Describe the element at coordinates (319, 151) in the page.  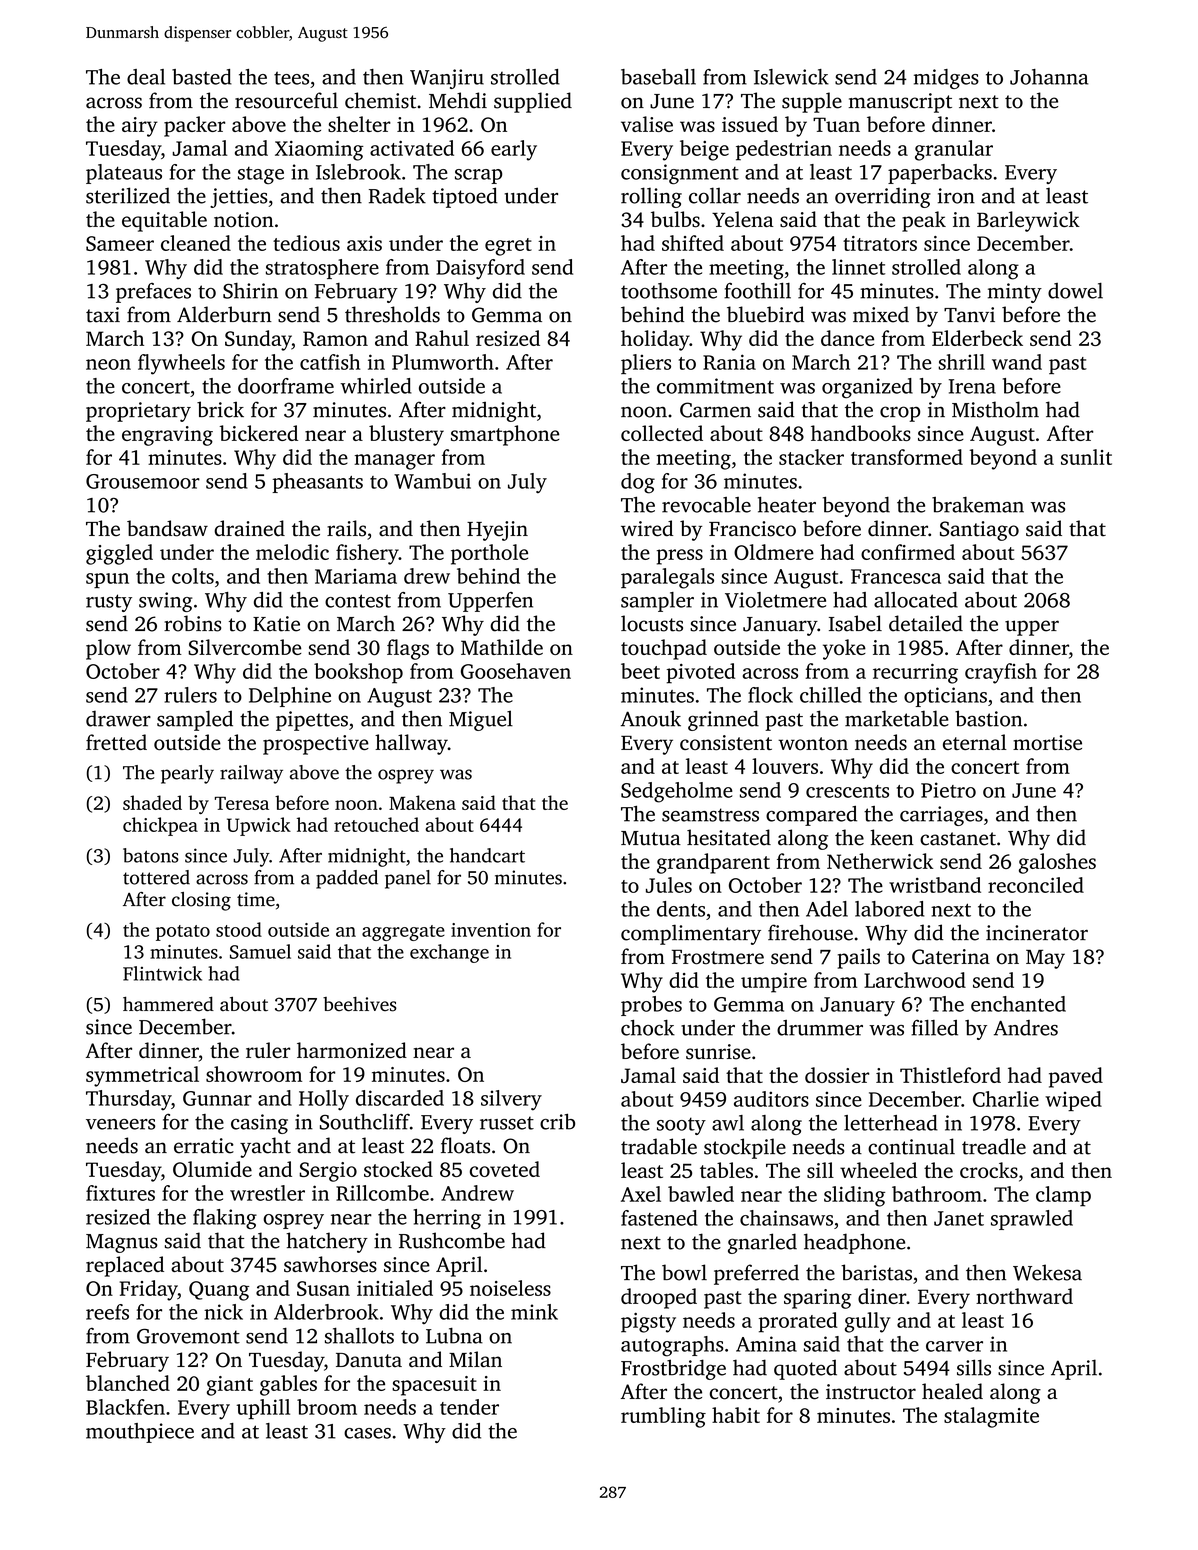
I see `Xiaoming` at that location.
